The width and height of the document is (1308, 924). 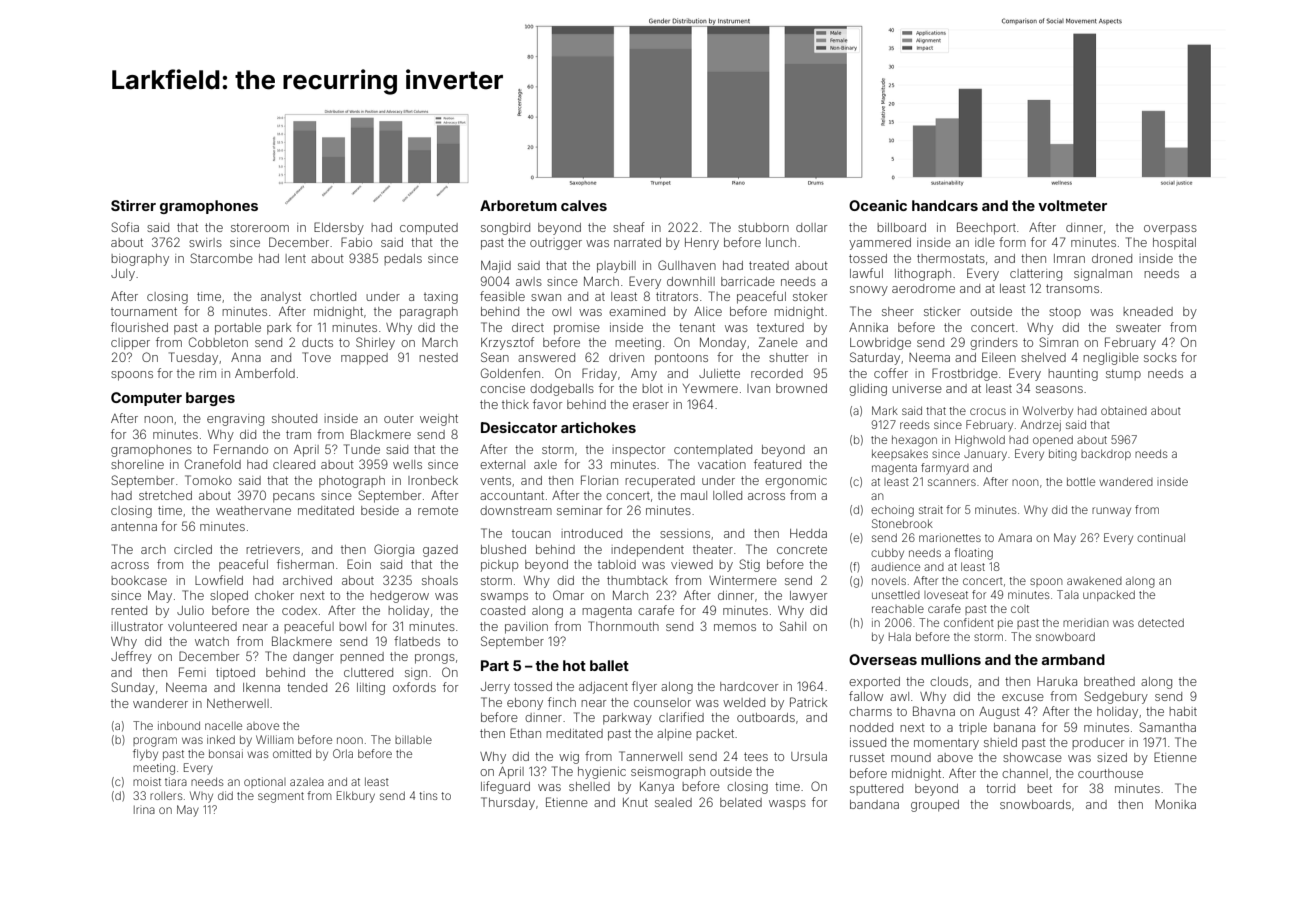 What do you see at coordinates (545, 464) in the document?
I see `axle` at bounding box center [545, 464].
